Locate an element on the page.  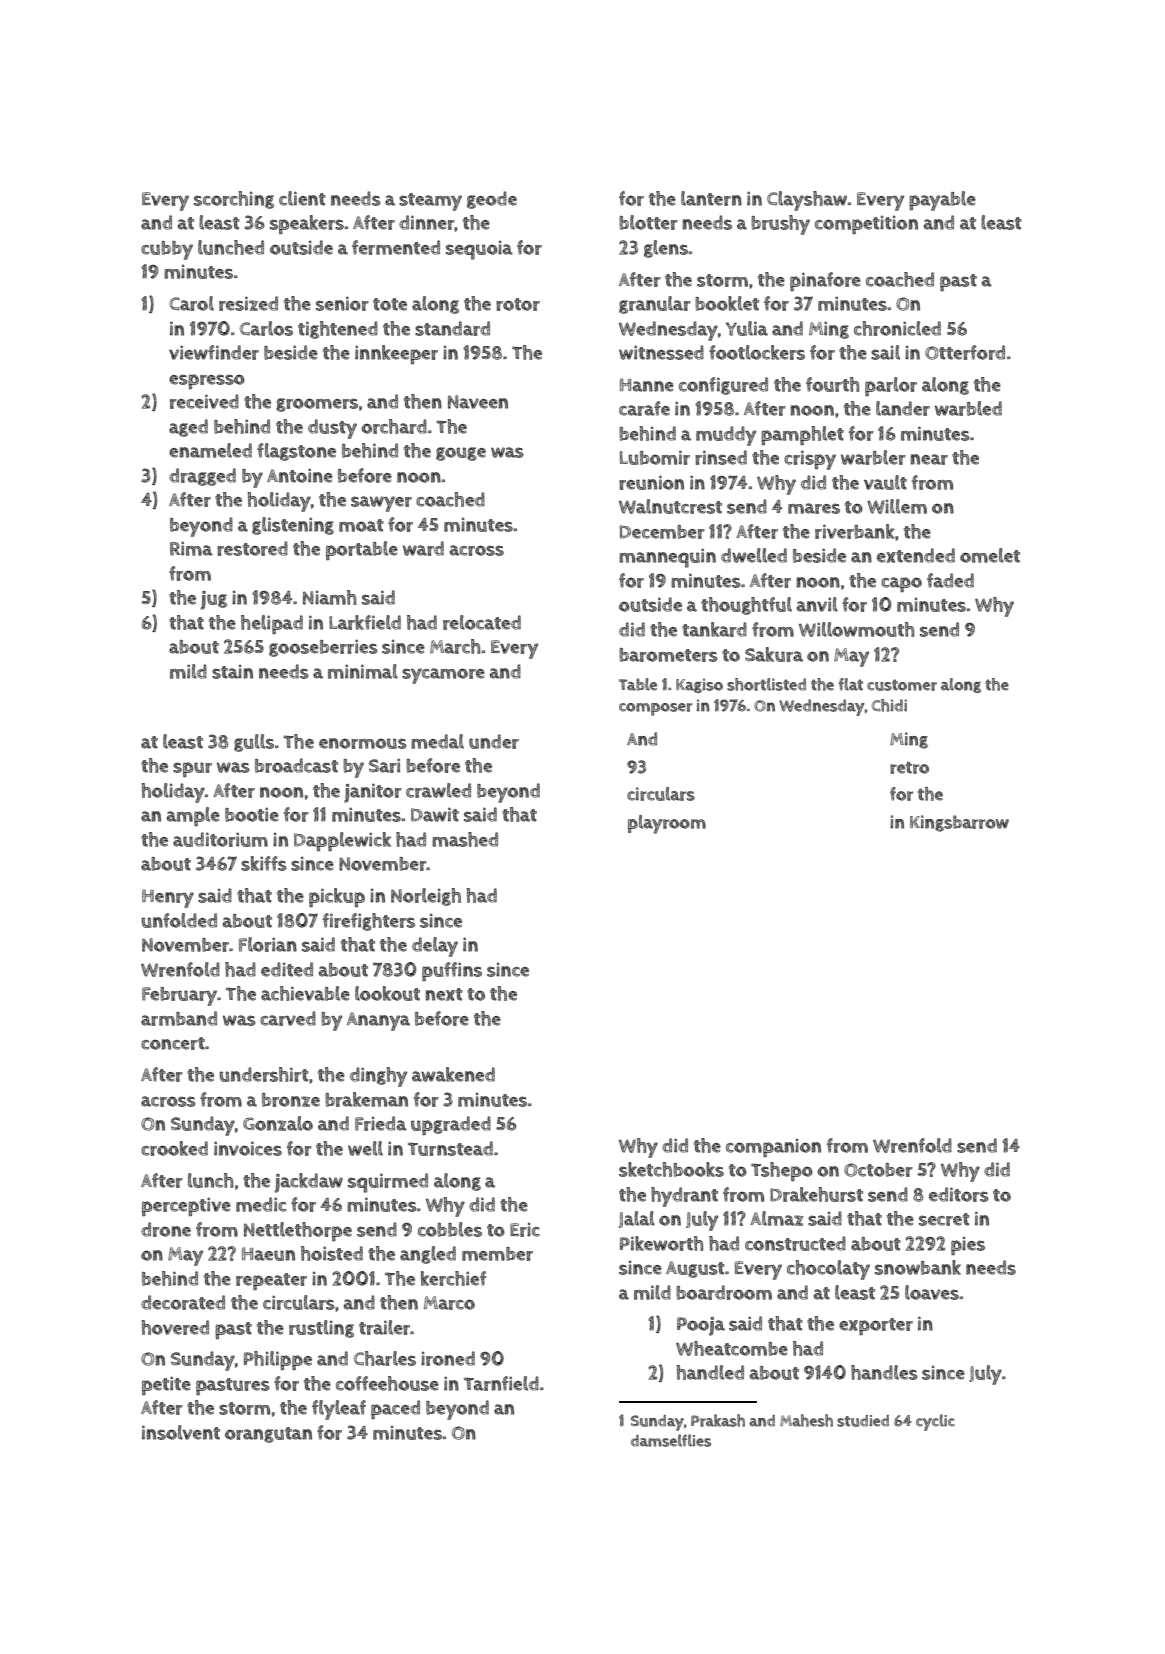
exporter is located at coordinates (876, 1326).
